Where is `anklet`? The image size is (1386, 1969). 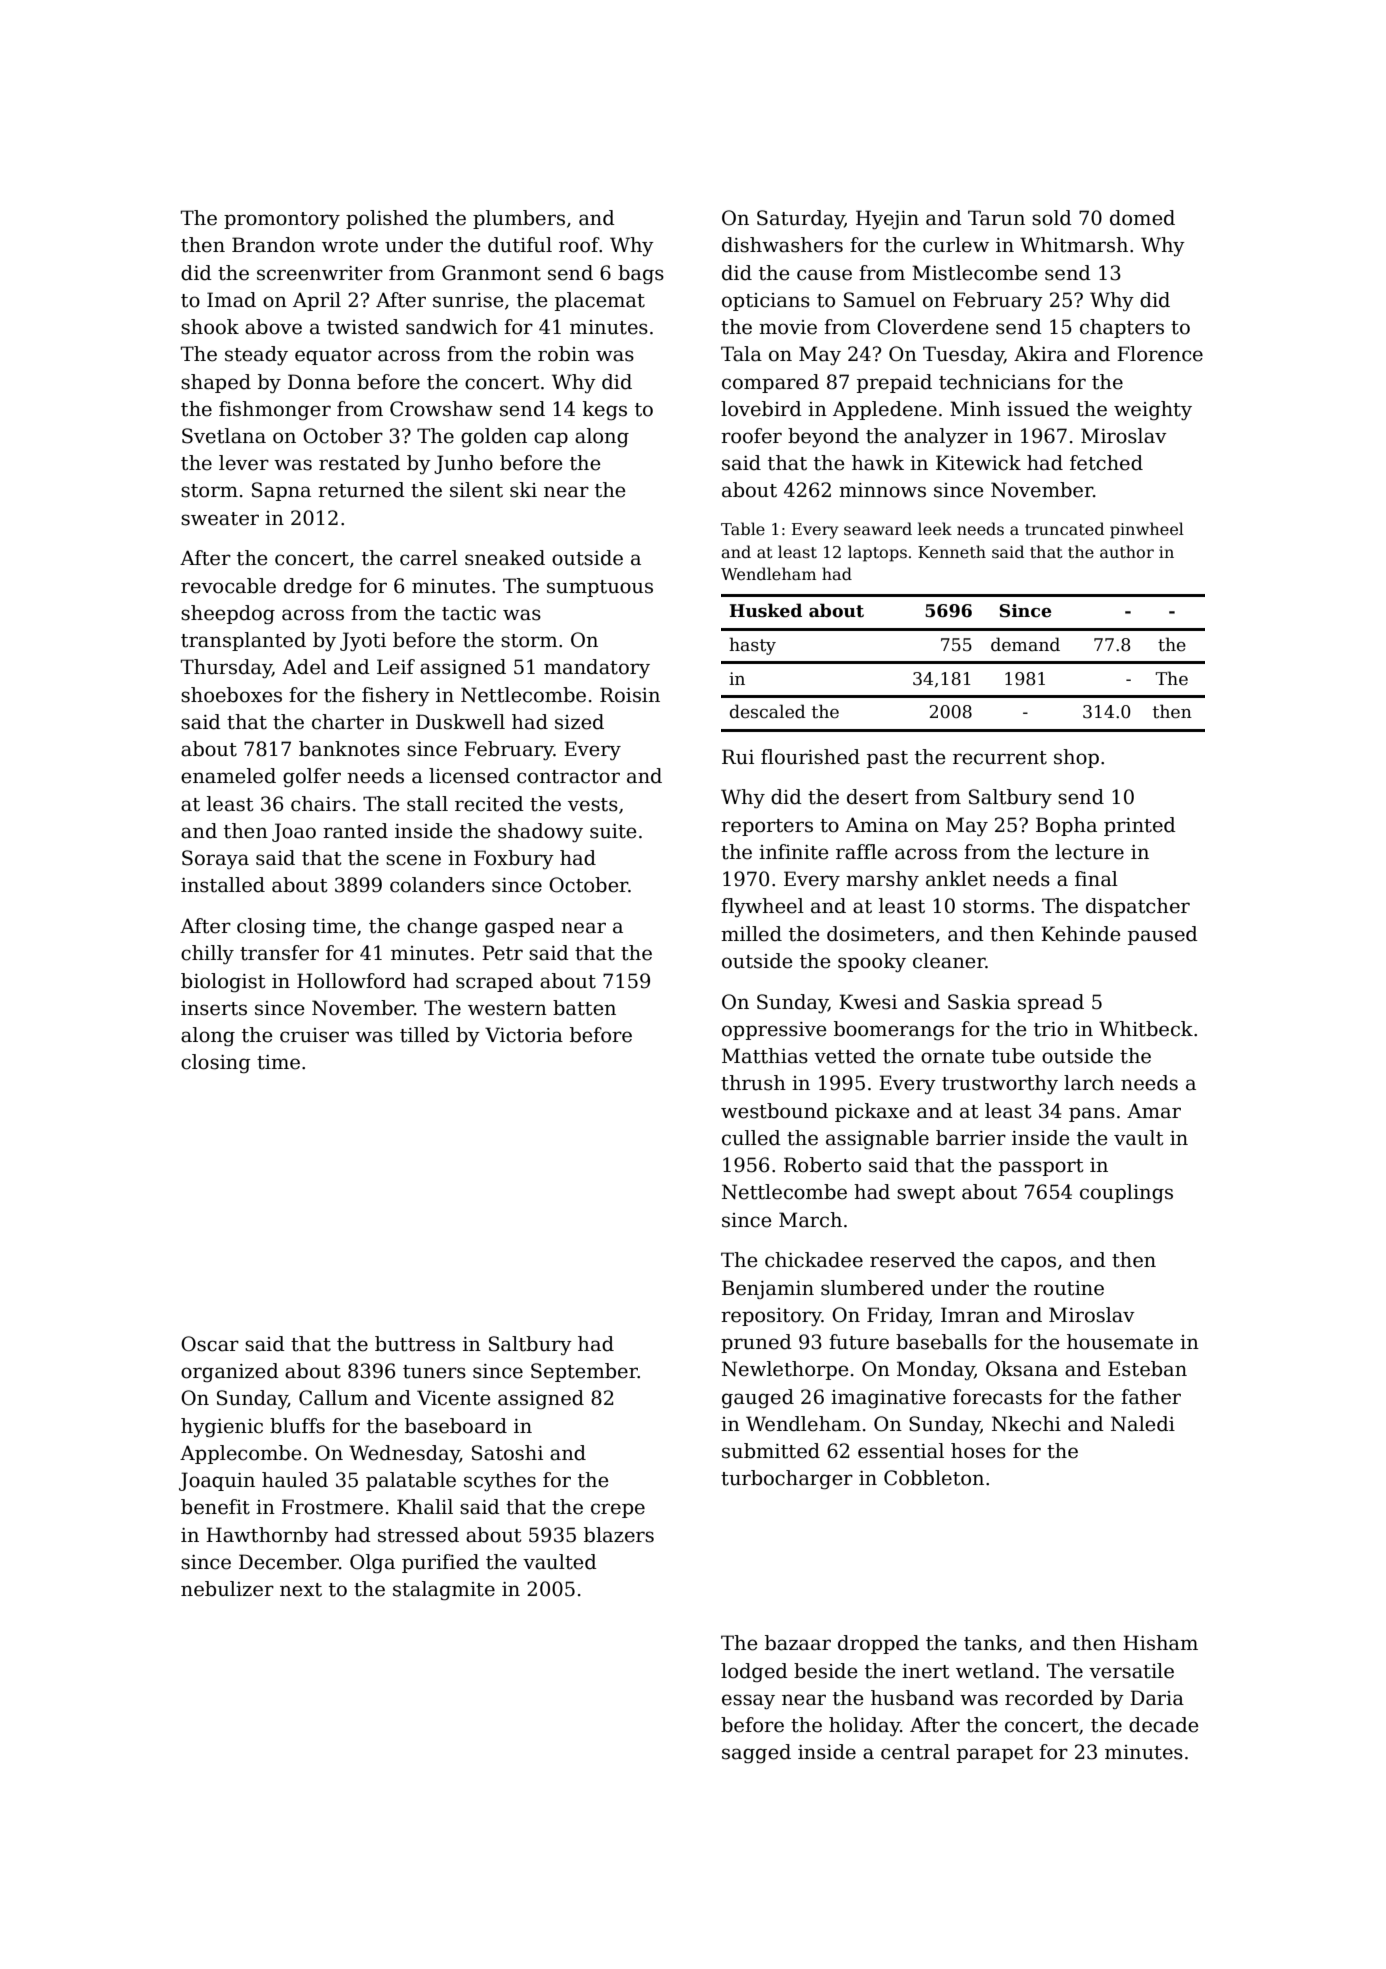
anklet is located at coordinates (956, 879).
